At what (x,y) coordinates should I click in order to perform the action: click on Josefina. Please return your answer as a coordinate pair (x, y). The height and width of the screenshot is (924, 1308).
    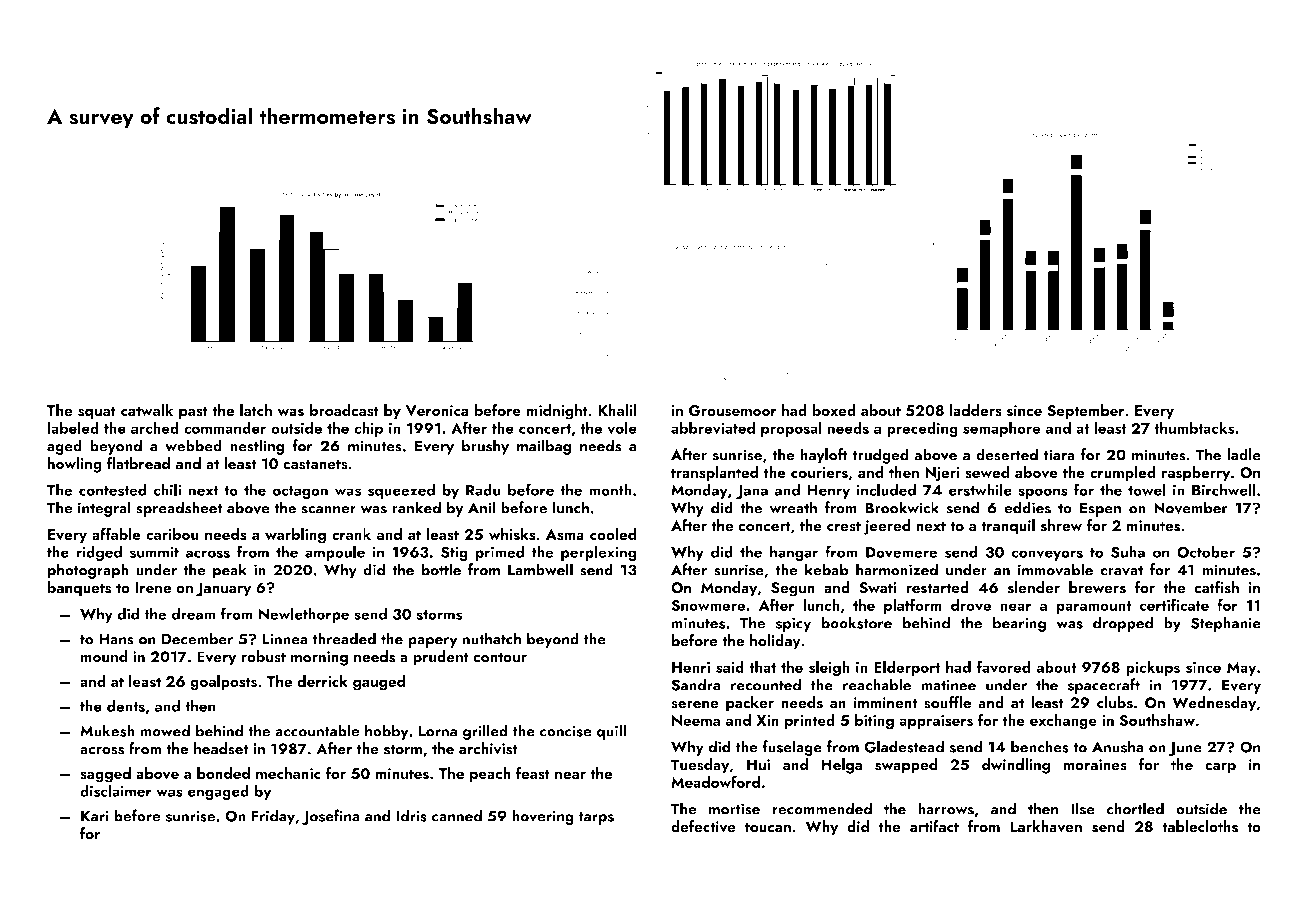
    Looking at the image, I should click on (331, 817).
